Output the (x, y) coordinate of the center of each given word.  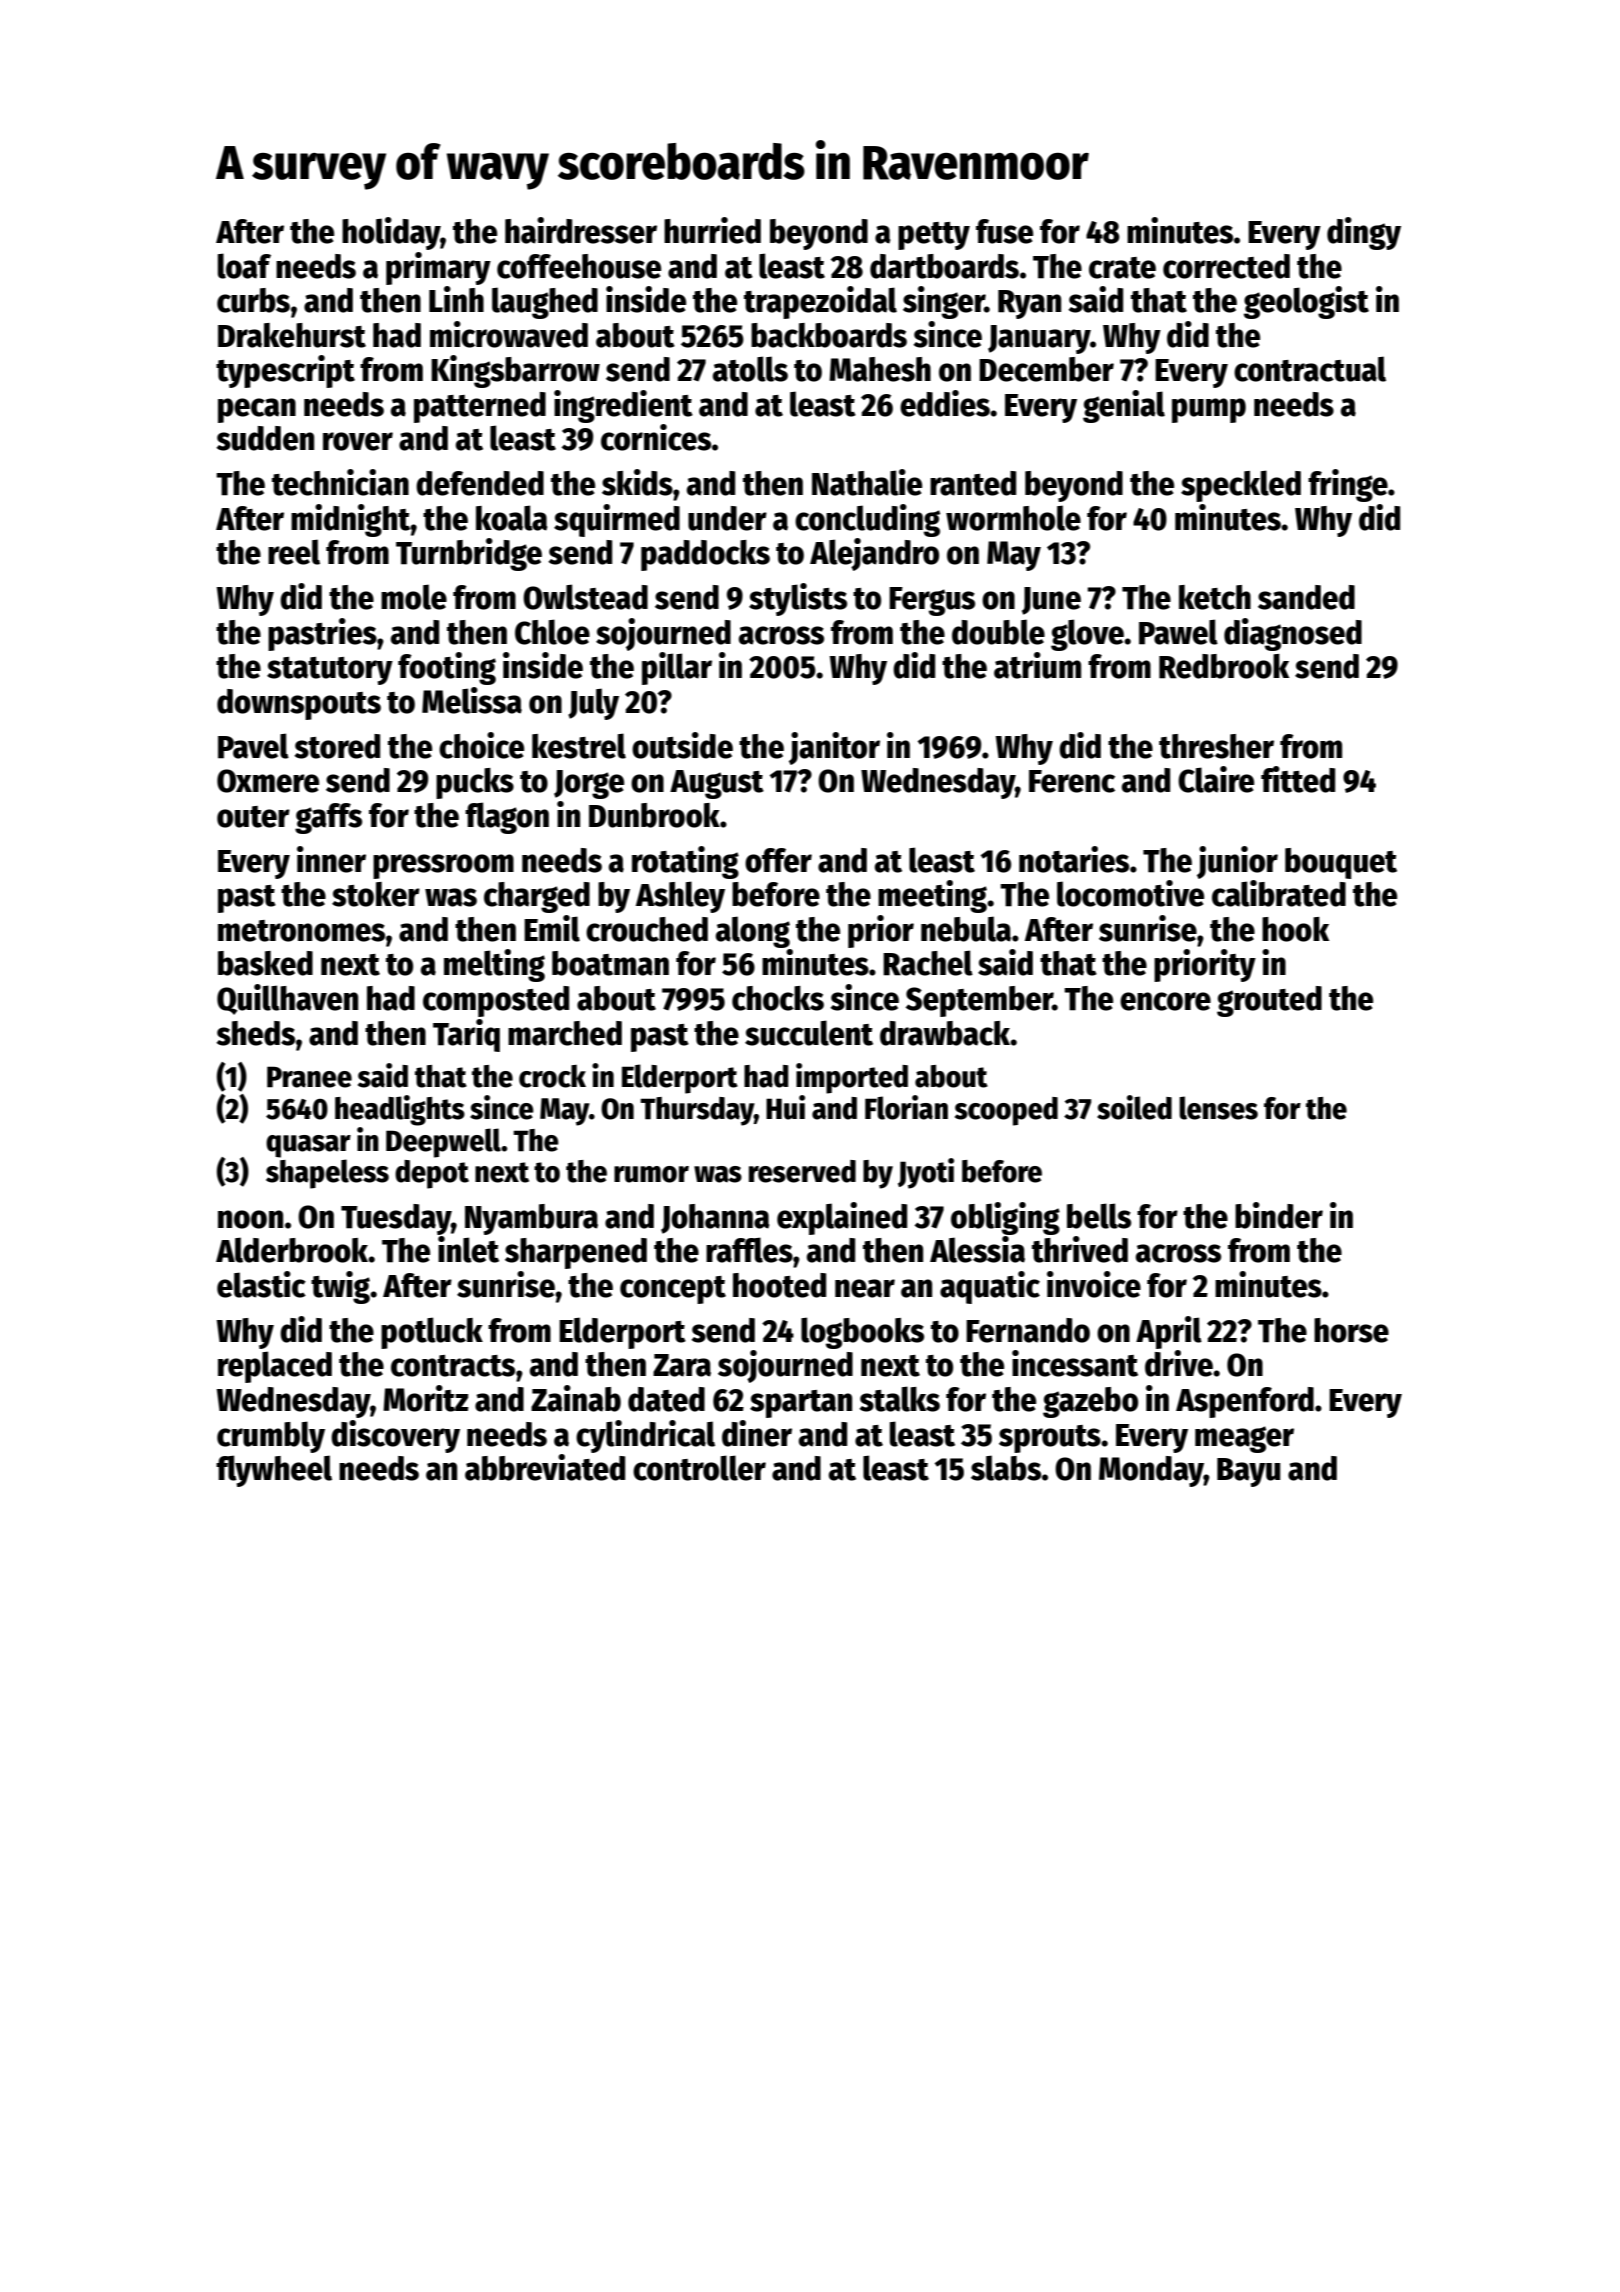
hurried (712, 230)
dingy (1364, 233)
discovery (395, 1436)
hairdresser (581, 230)
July (593, 704)
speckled (1241, 486)
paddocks (705, 555)
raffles (749, 1250)
